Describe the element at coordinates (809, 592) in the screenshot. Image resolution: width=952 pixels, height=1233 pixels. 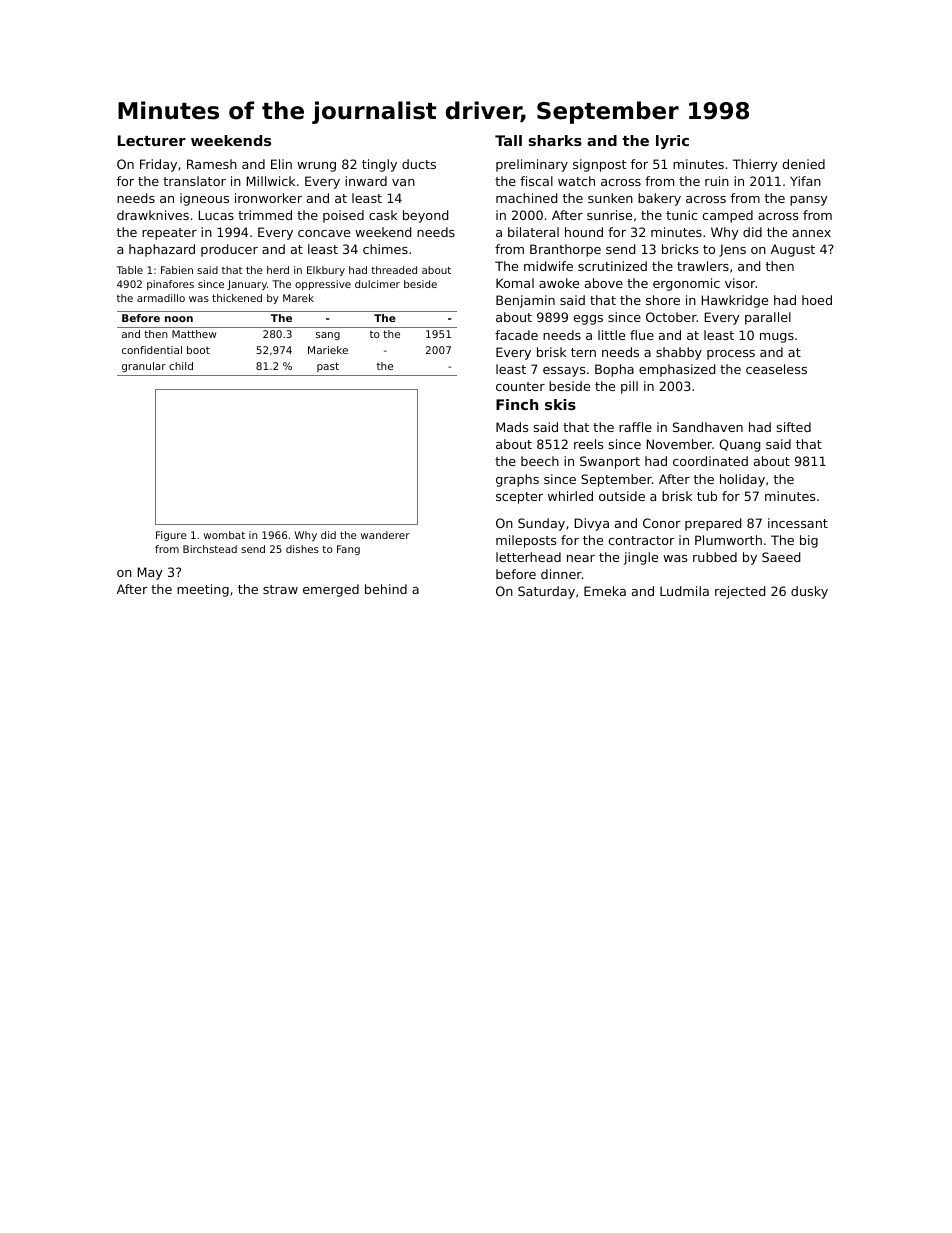
I see `dusky` at that location.
